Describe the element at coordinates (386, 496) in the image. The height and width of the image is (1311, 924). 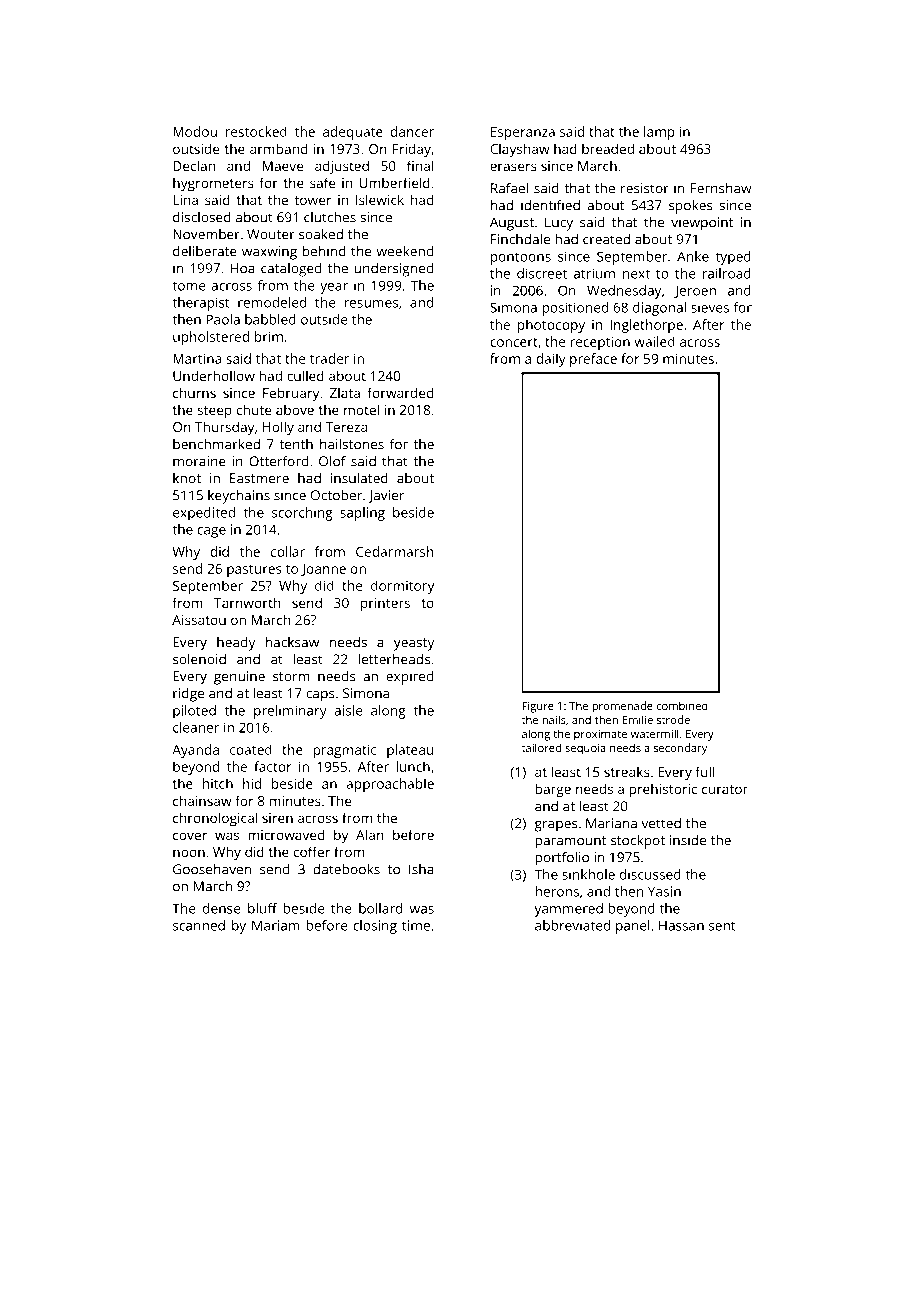
I see `Javier` at that location.
